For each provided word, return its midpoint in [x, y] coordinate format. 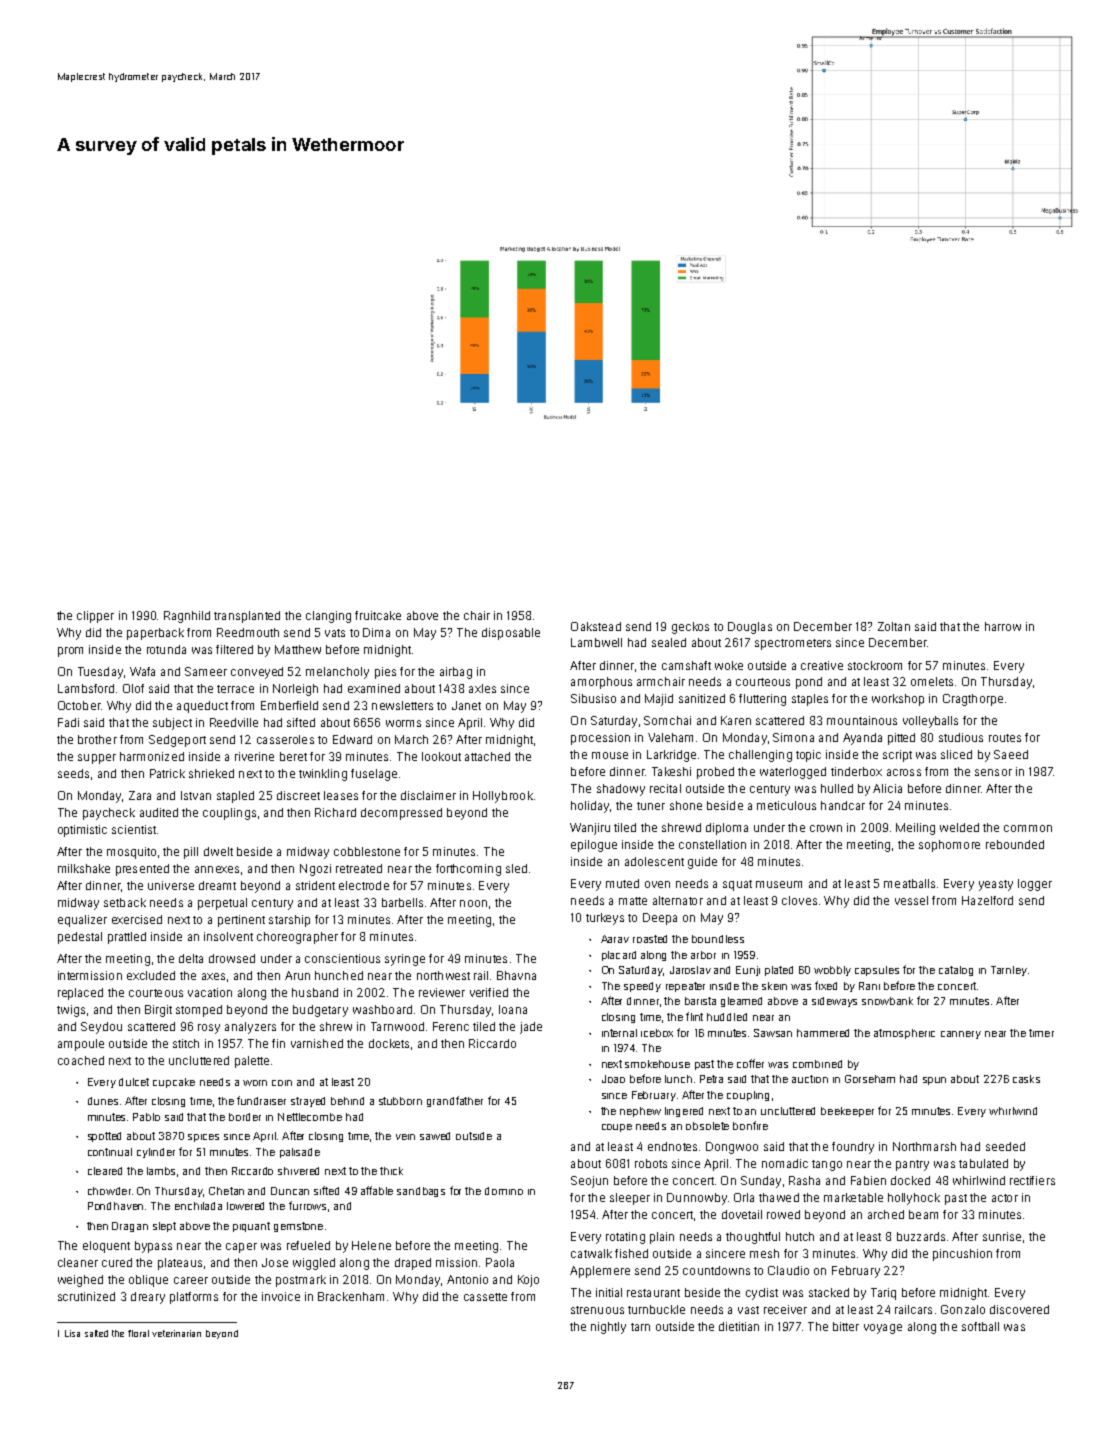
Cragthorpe [973, 700]
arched [886, 1214]
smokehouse [657, 1064]
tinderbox [856, 771]
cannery [961, 1035]
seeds [73, 773]
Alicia [887, 788]
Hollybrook [503, 797]
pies [385, 673]
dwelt [218, 851]
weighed [80, 1281]
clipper [95, 617]
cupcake [174, 1083]
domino [504, 1191]
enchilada [198, 1206]
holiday [590, 807]
